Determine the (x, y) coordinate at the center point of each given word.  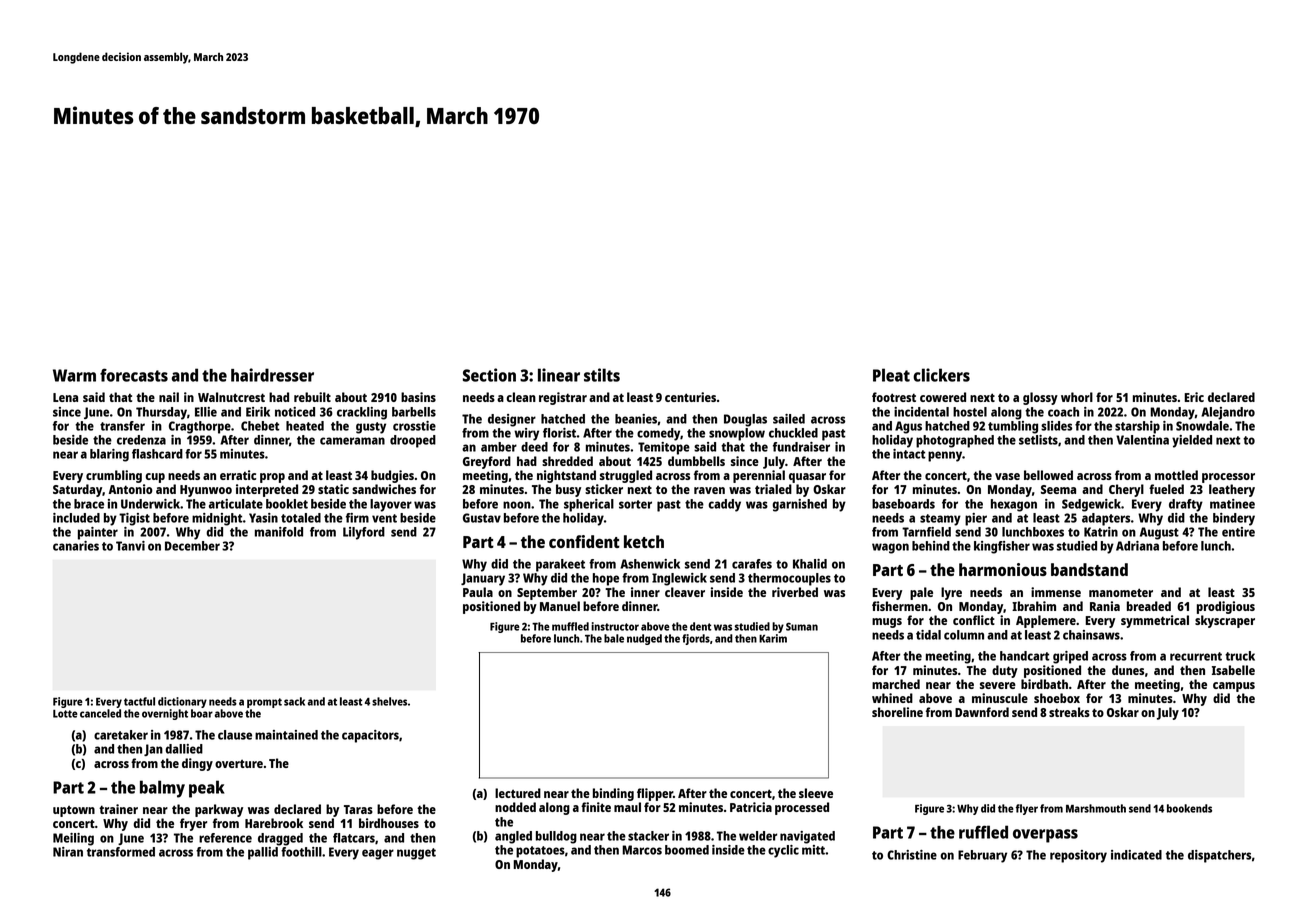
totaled (301, 518)
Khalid (810, 564)
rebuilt (312, 397)
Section (489, 375)
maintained (286, 735)
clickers (941, 375)
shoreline (897, 712)
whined (892, 698)
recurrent (1196, 656)
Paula (478, 592)
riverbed (795, 592)
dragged (280, 839)
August (1159, 533)
